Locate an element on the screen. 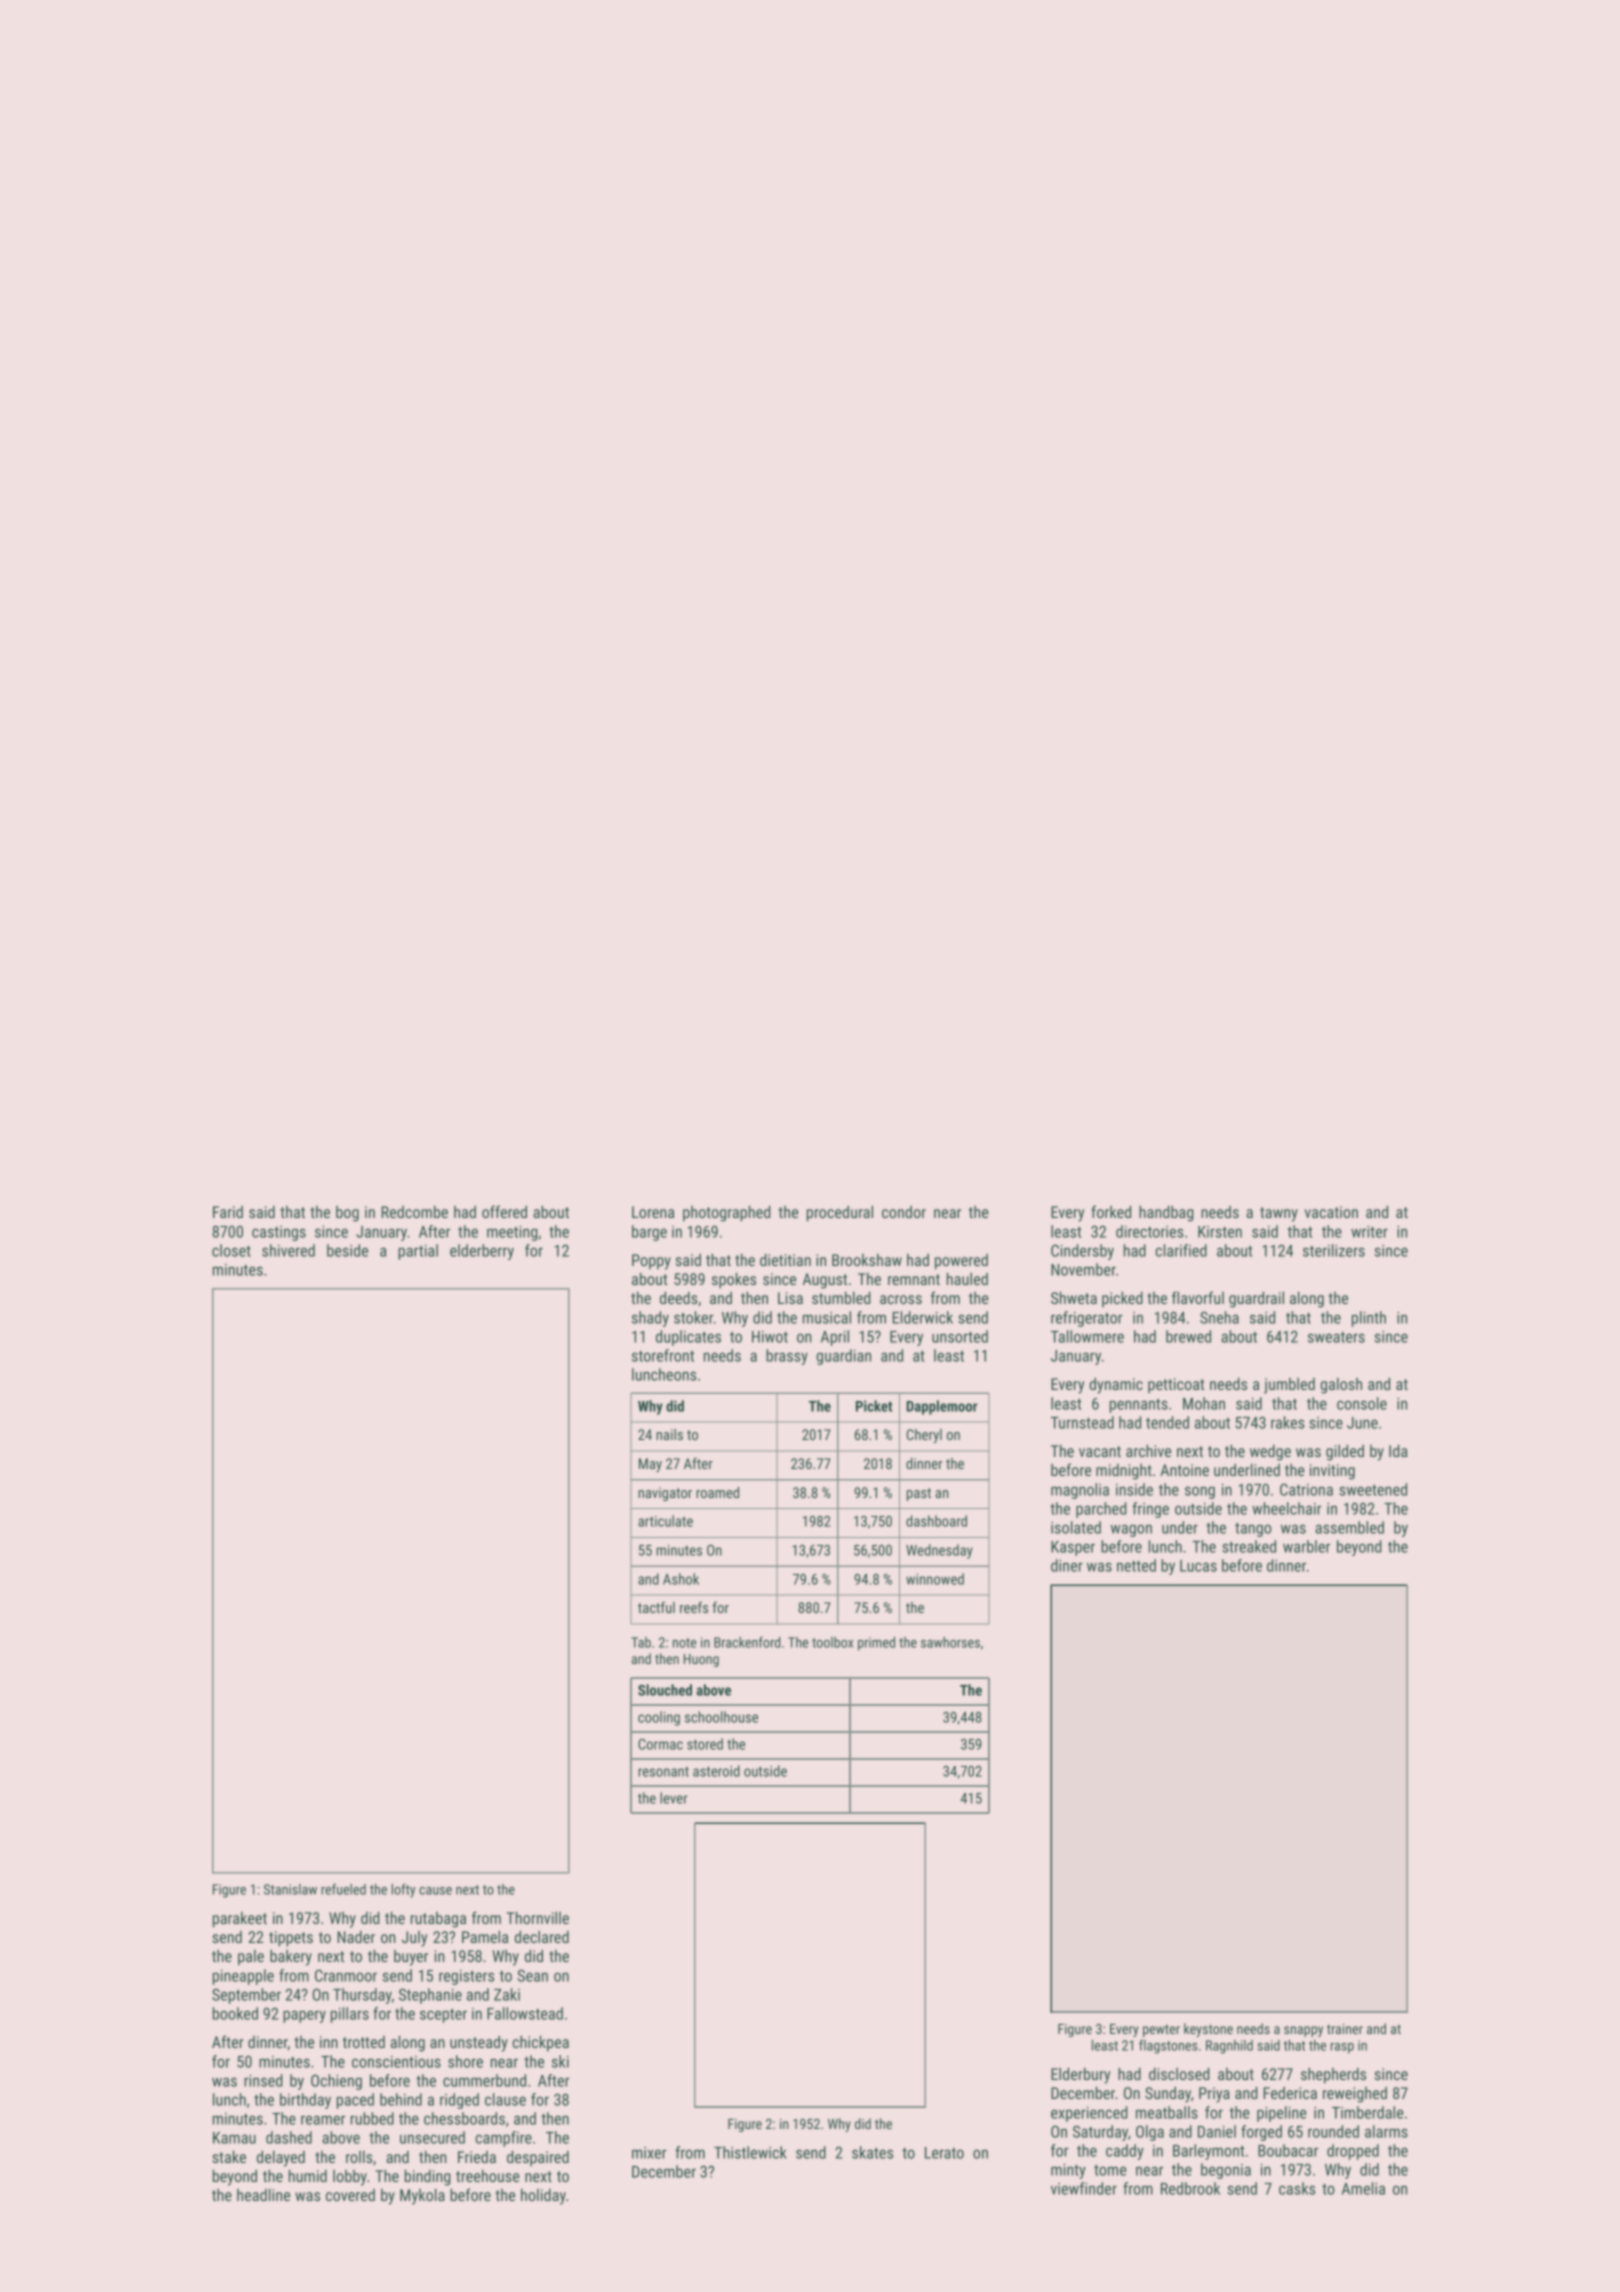 The image size is (1620, 2292). ski is located at coordinates (560, 2061).
